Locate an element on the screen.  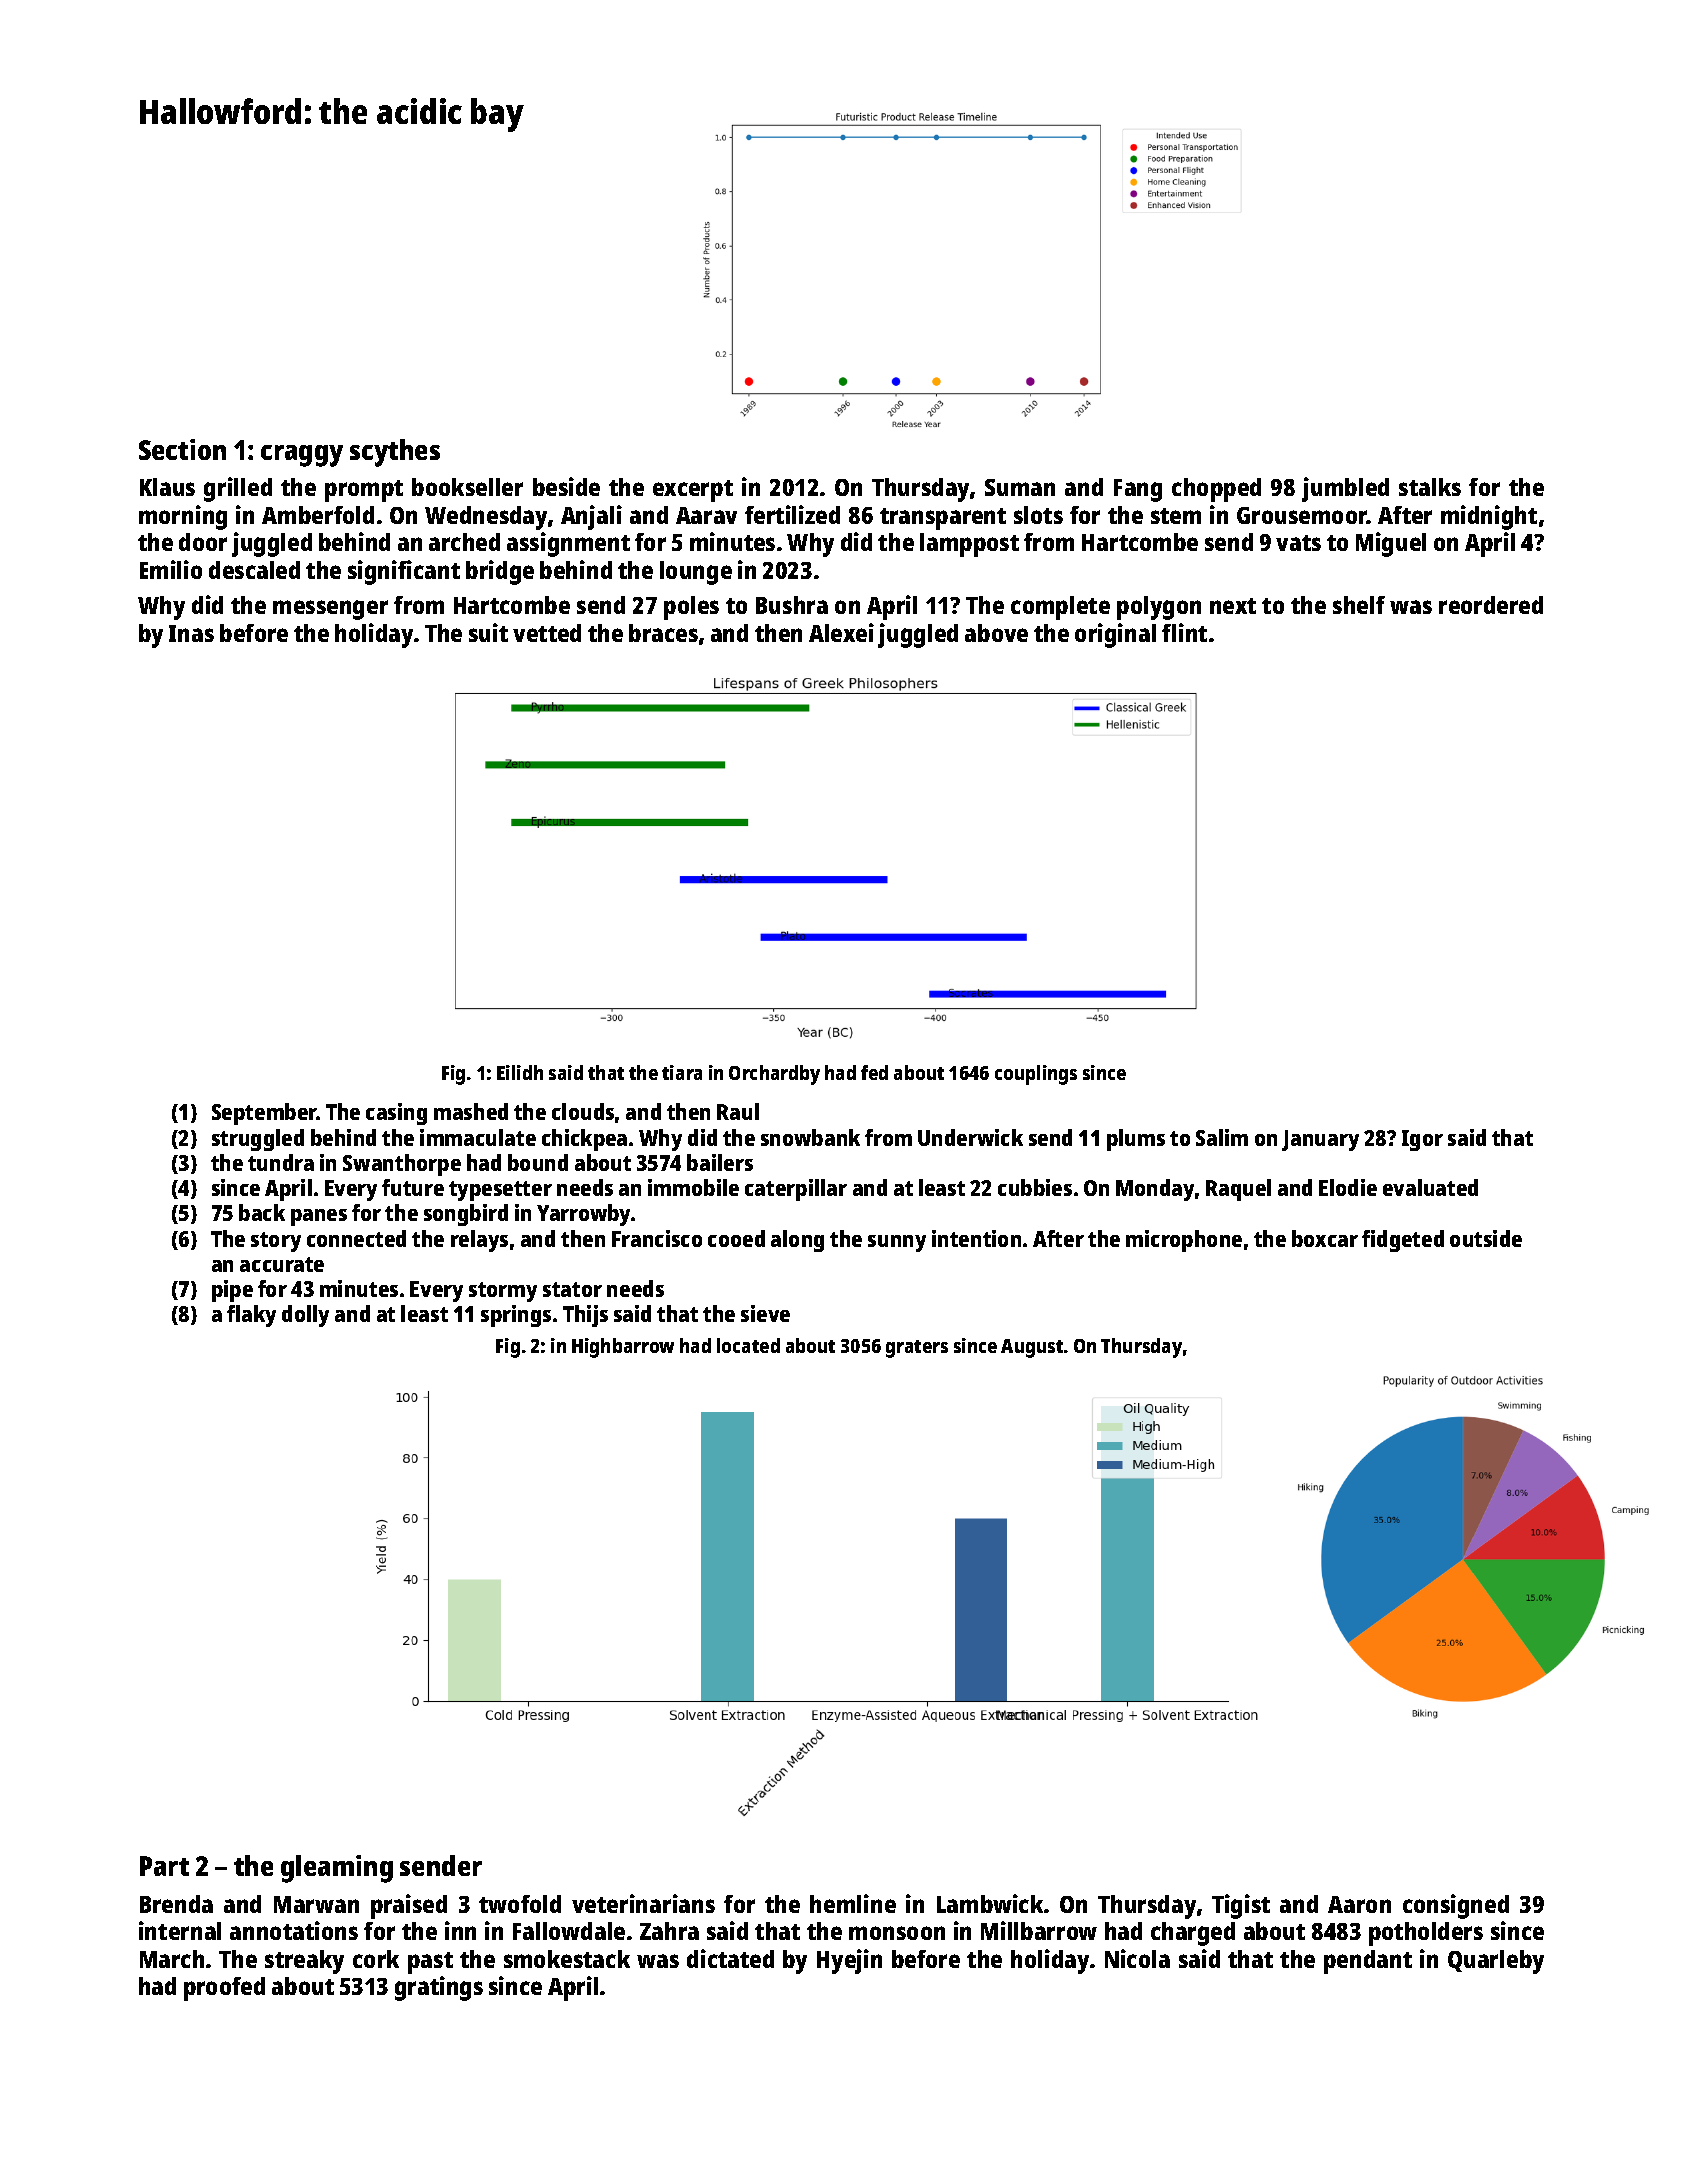
Emilio is located at coordinates (171, 569).
